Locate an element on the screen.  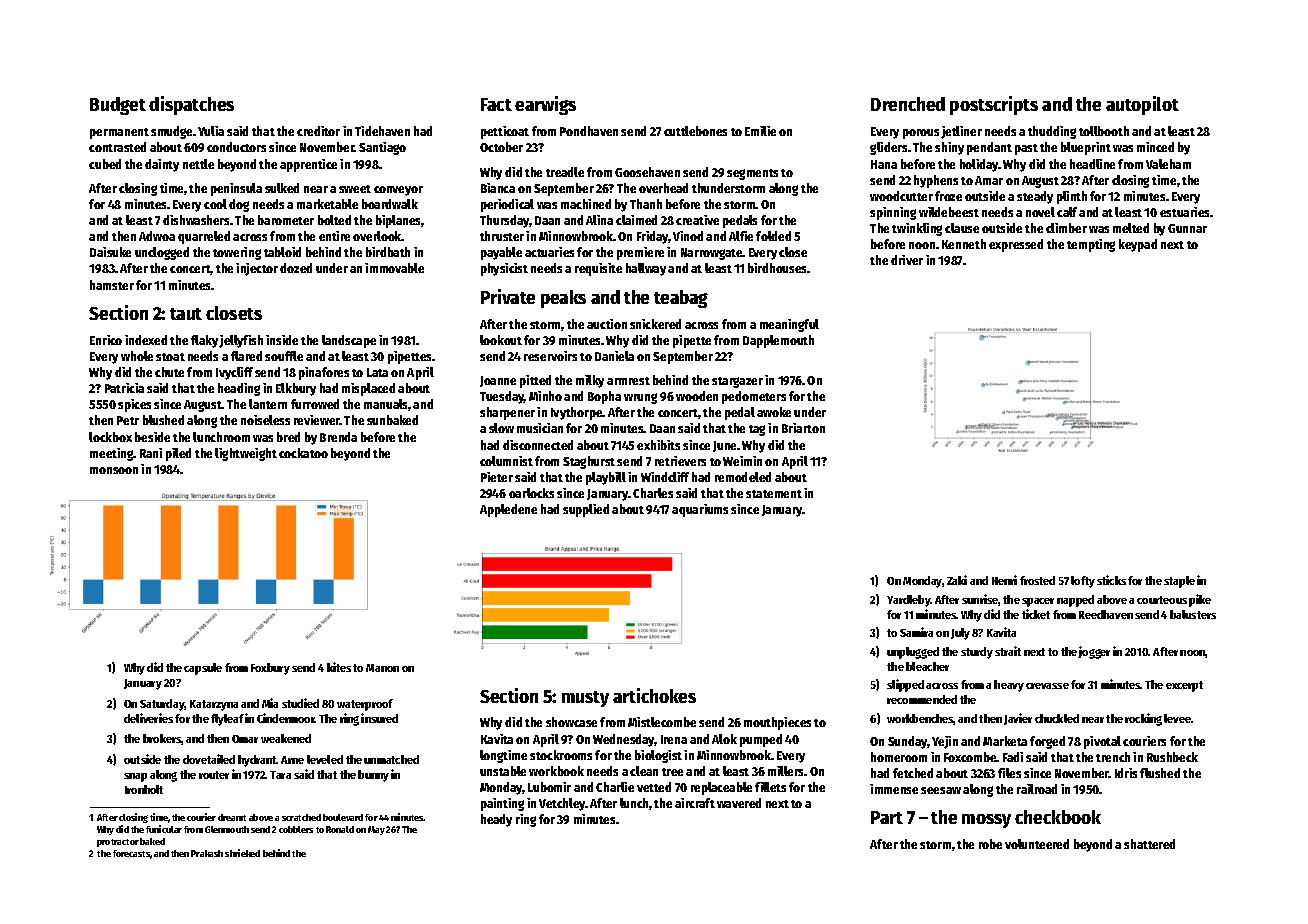
brokers is located at coordinates (162, 739).
